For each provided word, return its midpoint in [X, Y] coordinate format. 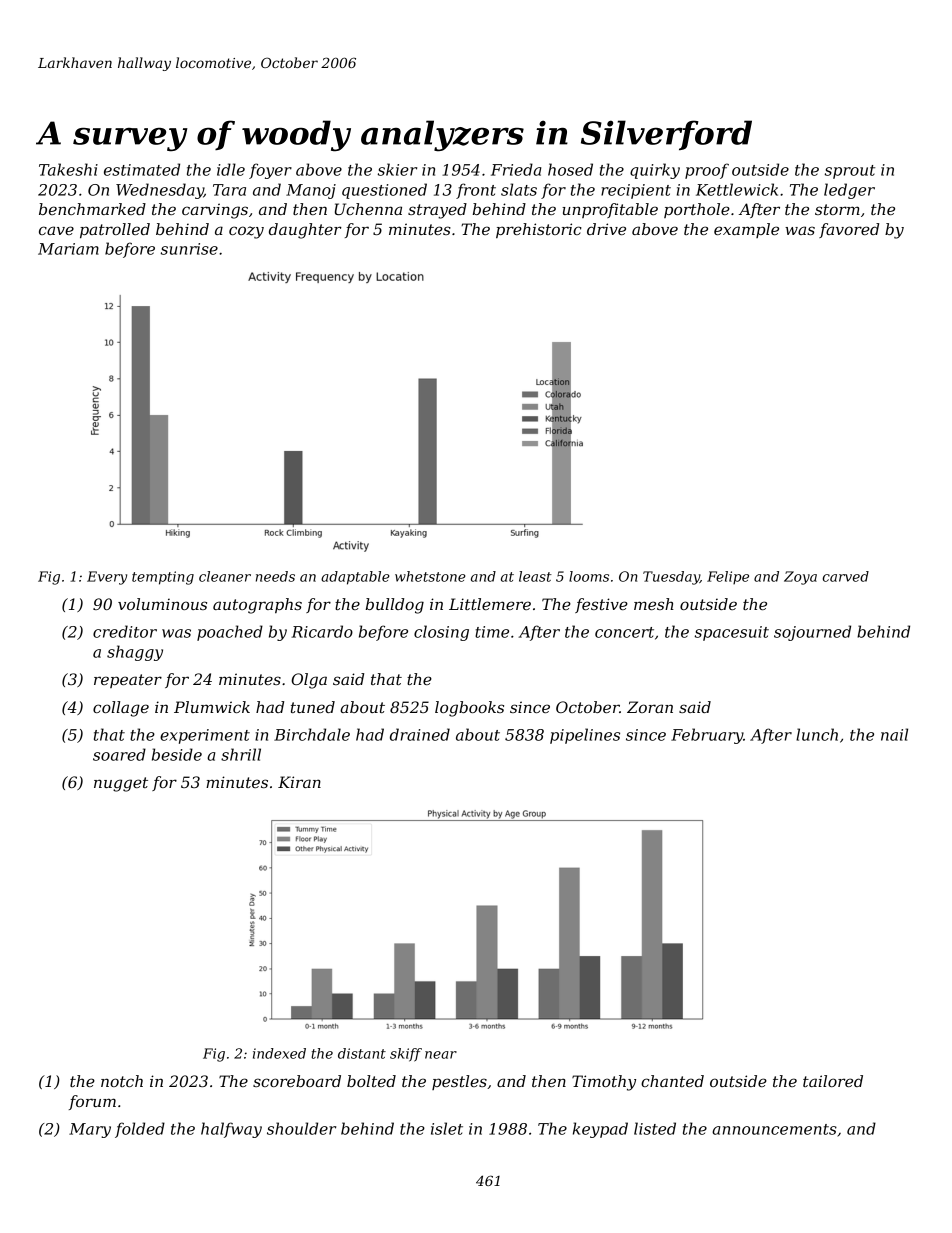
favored [849, 230]
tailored [833, 1081]
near [441, 1055]
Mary [90, 1130]
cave [56, 230]
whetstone [430, 576]
